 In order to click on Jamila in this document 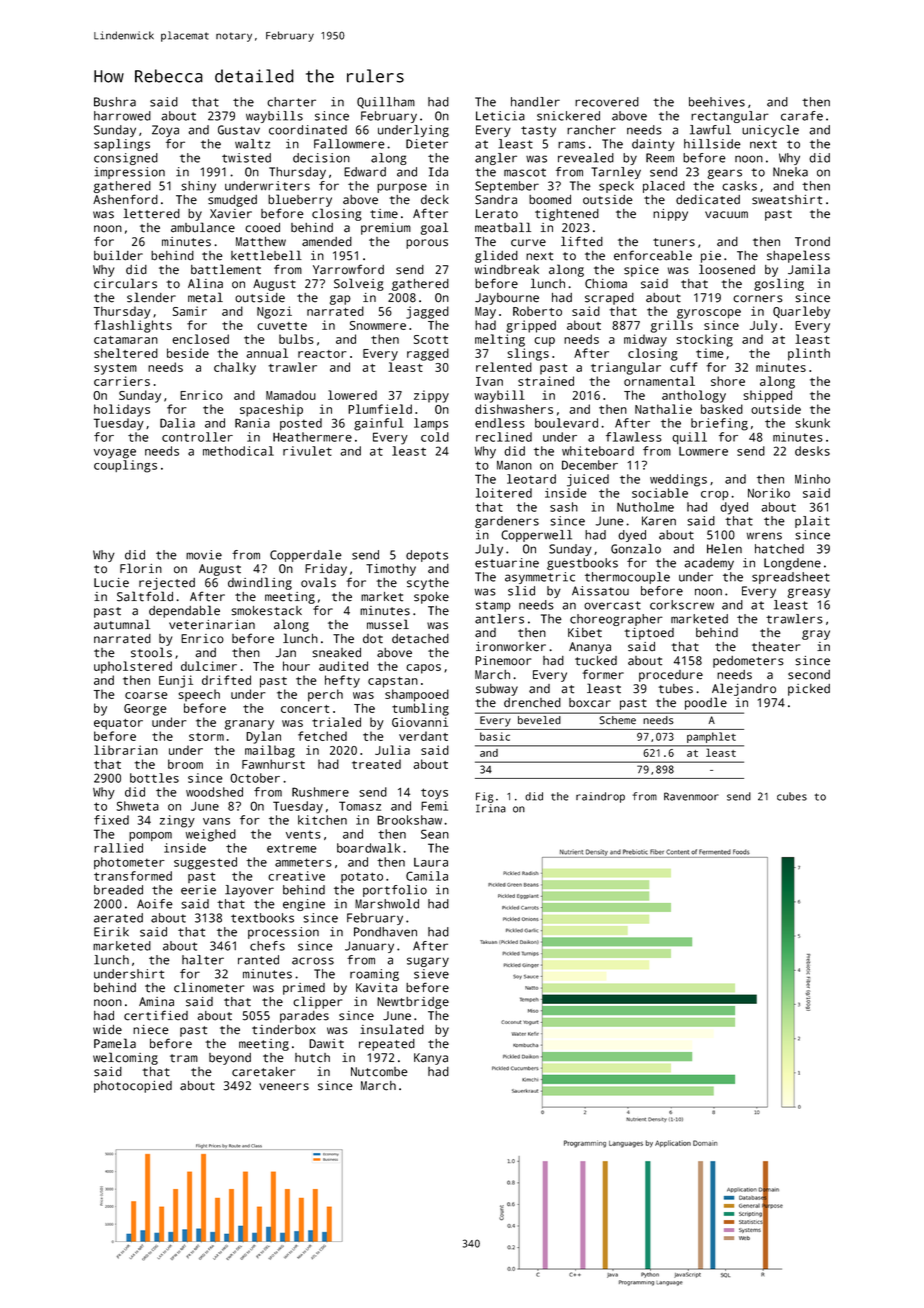, I will do `click(809, 269)`.
